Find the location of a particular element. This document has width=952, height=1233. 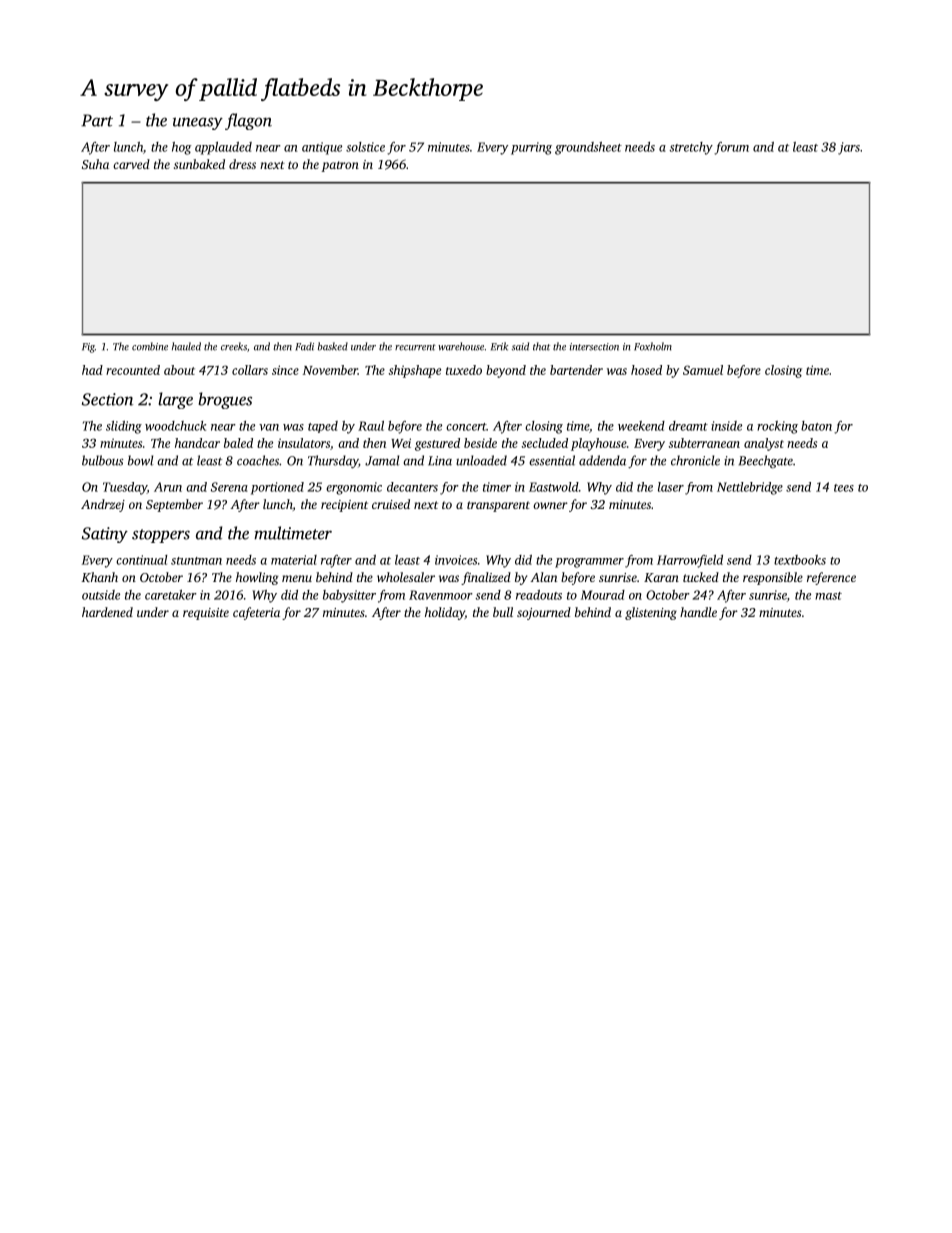

that is located at coordinates (541, 346).
